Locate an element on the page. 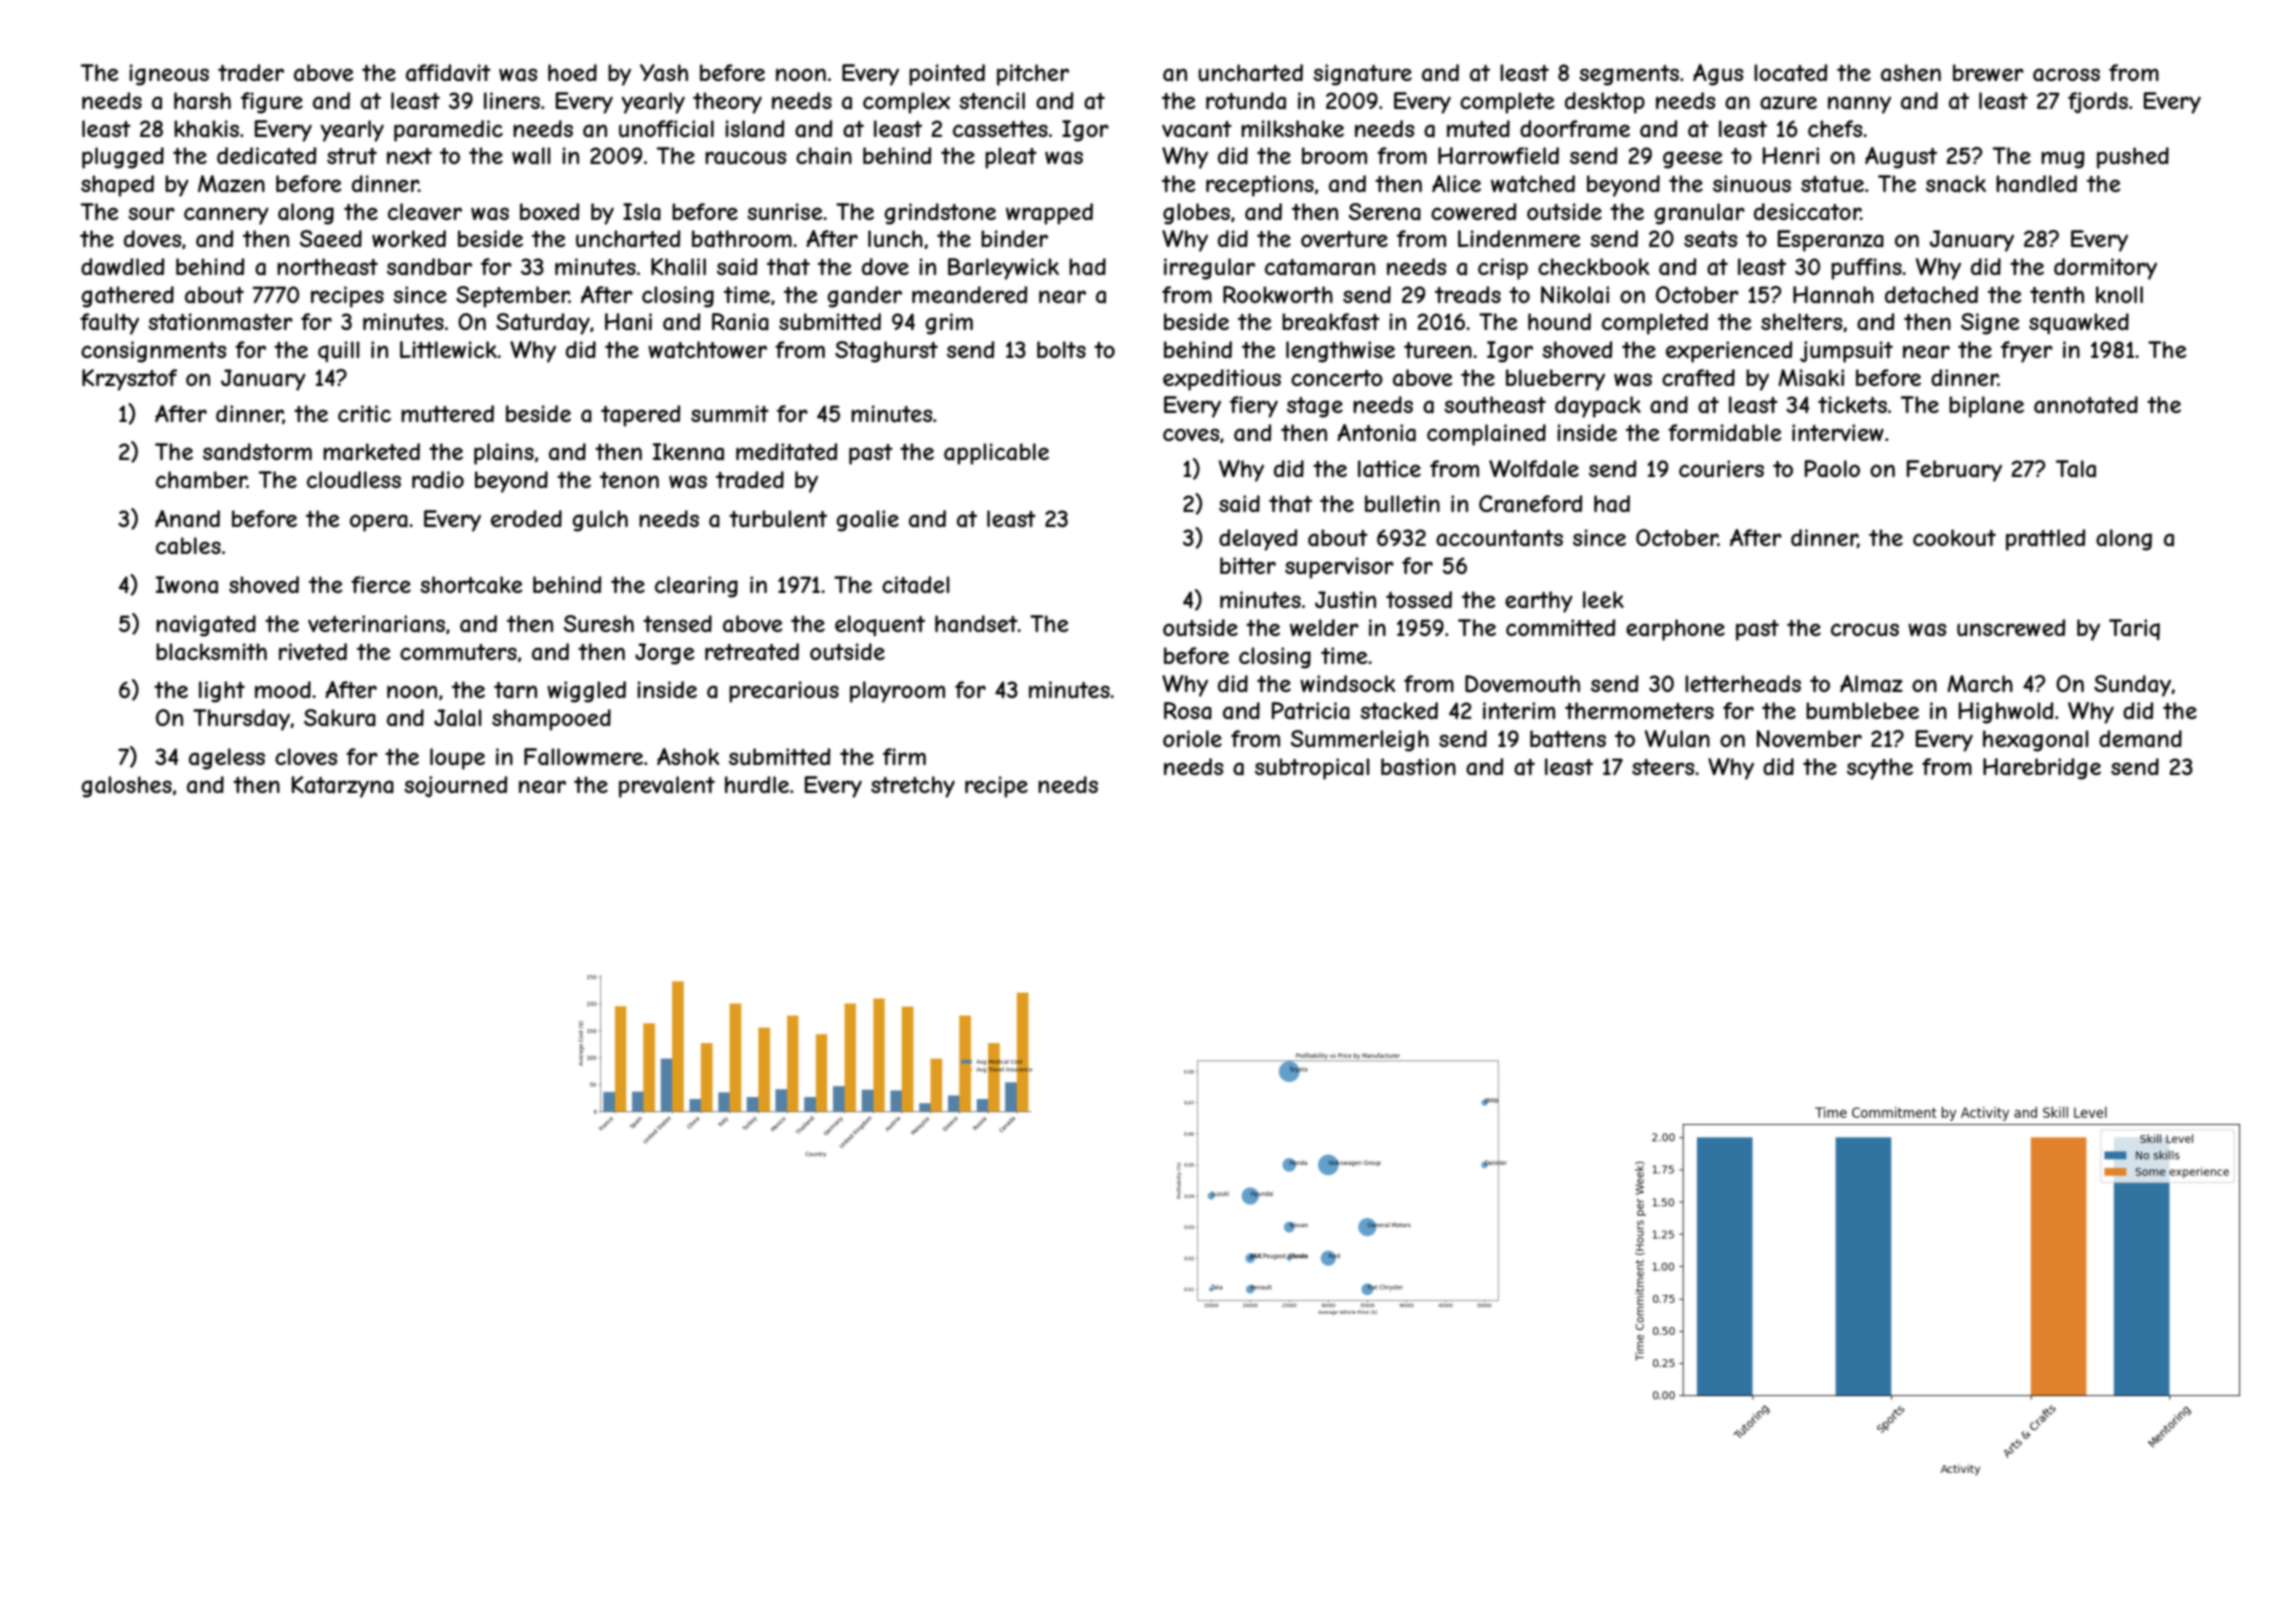 Image resolution: width=2282 pixels, height=1614 pixels. mood is located at coordinates (283, 689).
